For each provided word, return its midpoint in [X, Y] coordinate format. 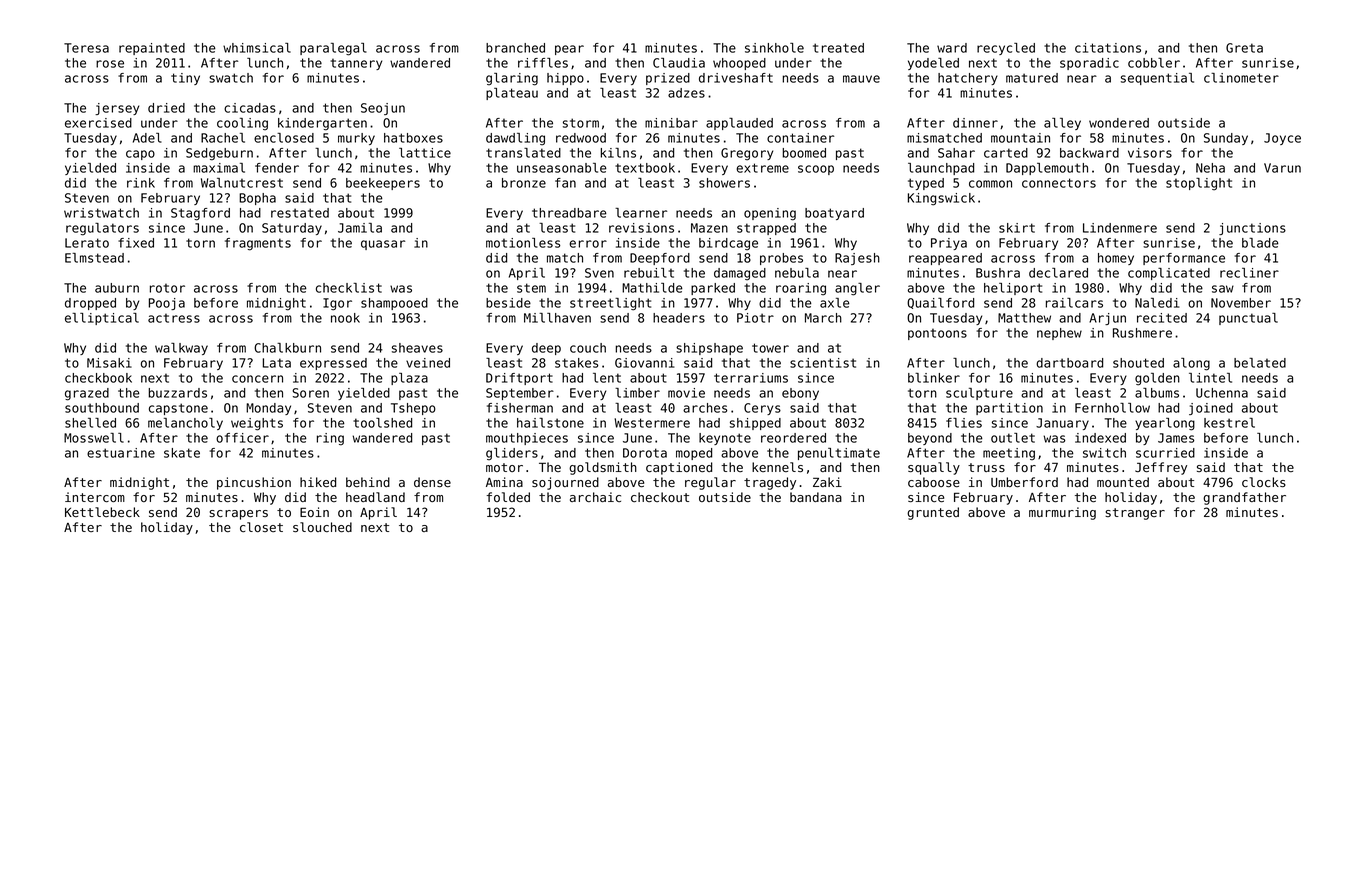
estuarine [121, 453]
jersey [117, 109]
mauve [861, 79]
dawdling [515, 139]
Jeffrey [1161, 468]
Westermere [652, 423]
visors [1150, 153]
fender [277, 168]
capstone [178, 409]
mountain [1020, 138]
